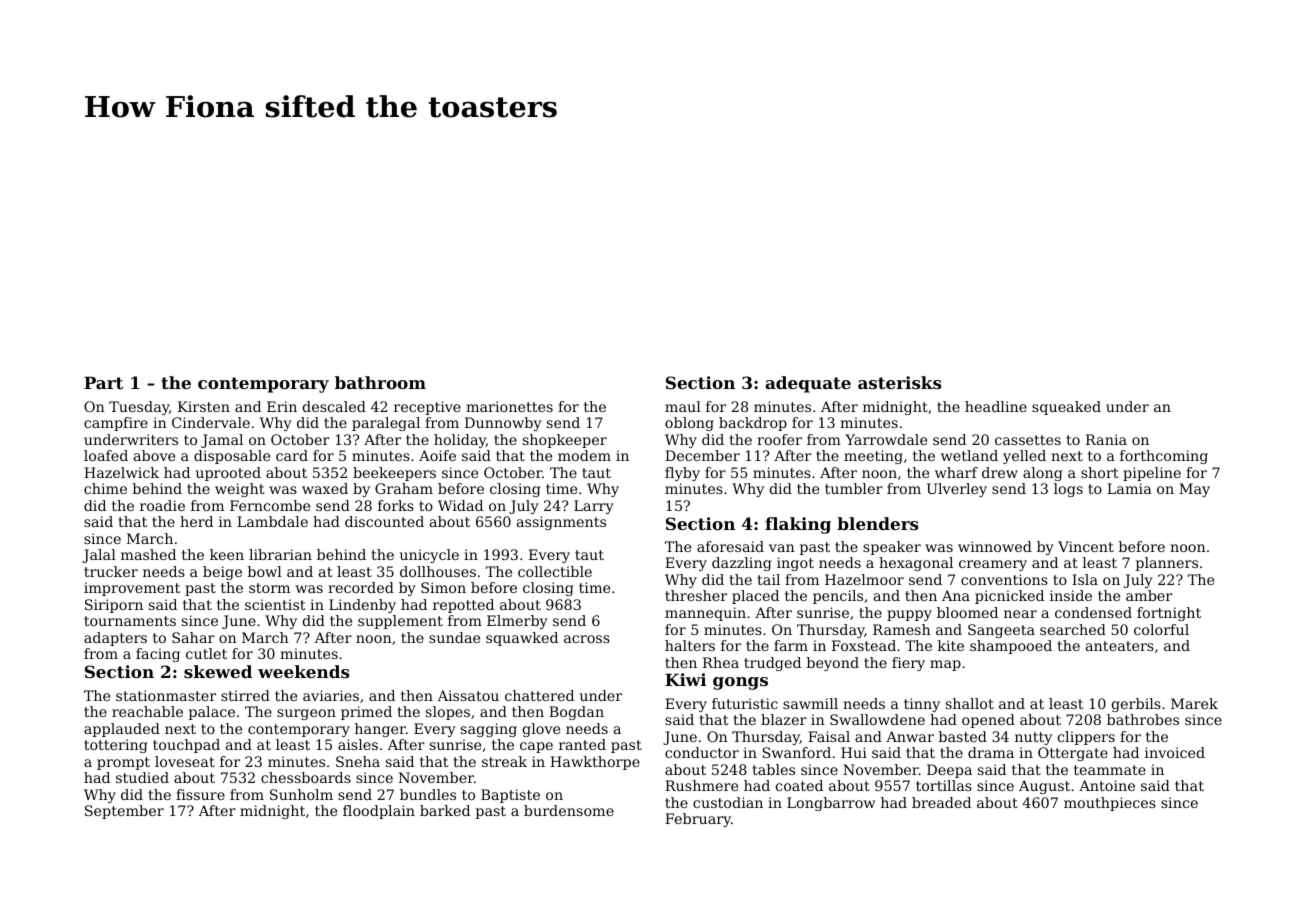  What do you see at coordinates (900, 382) in the image?
I see `asterisks` at bounding box center [900, 382].
